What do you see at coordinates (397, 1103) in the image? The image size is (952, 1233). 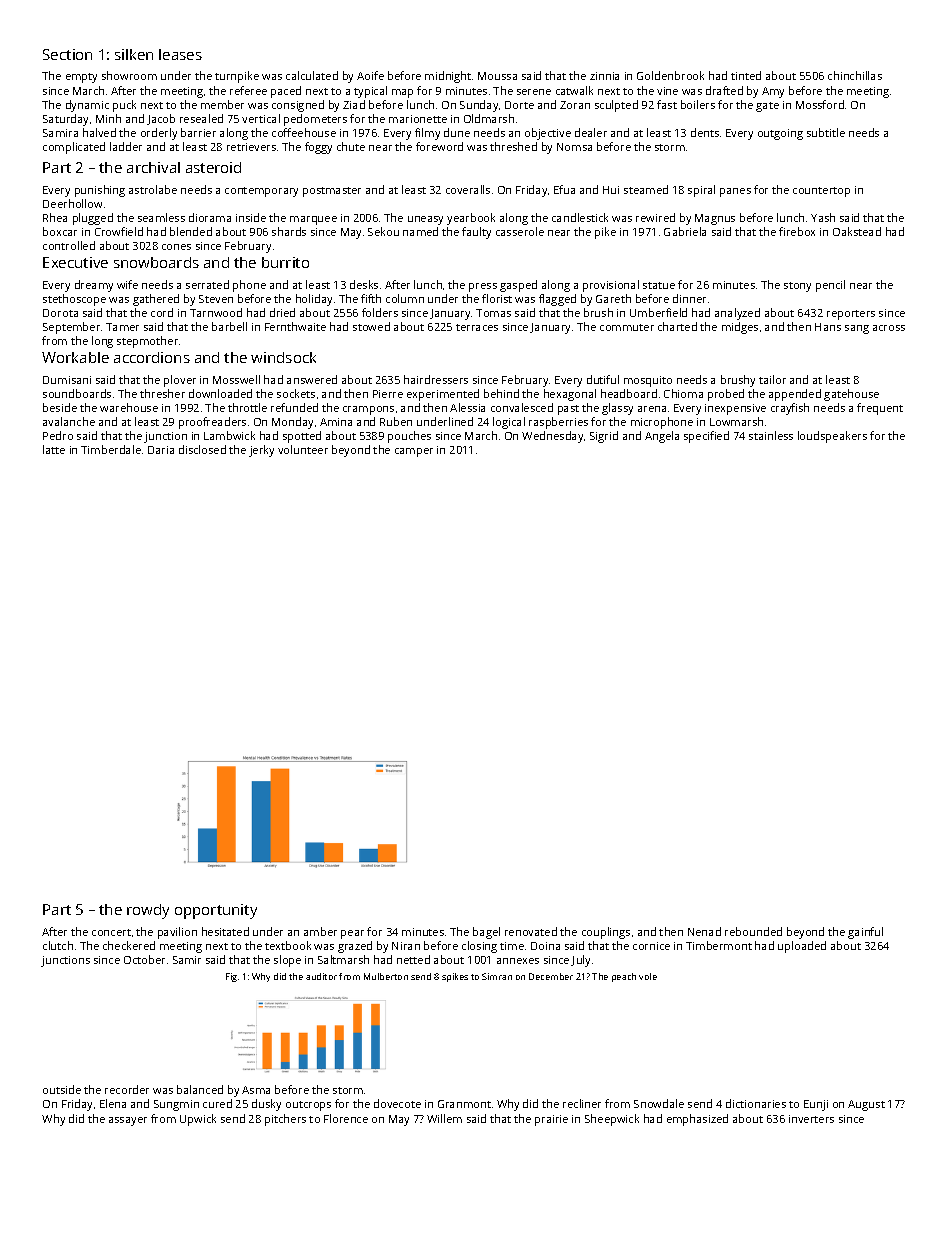 I see `dovecote` at bounding box center [397, 1103].
